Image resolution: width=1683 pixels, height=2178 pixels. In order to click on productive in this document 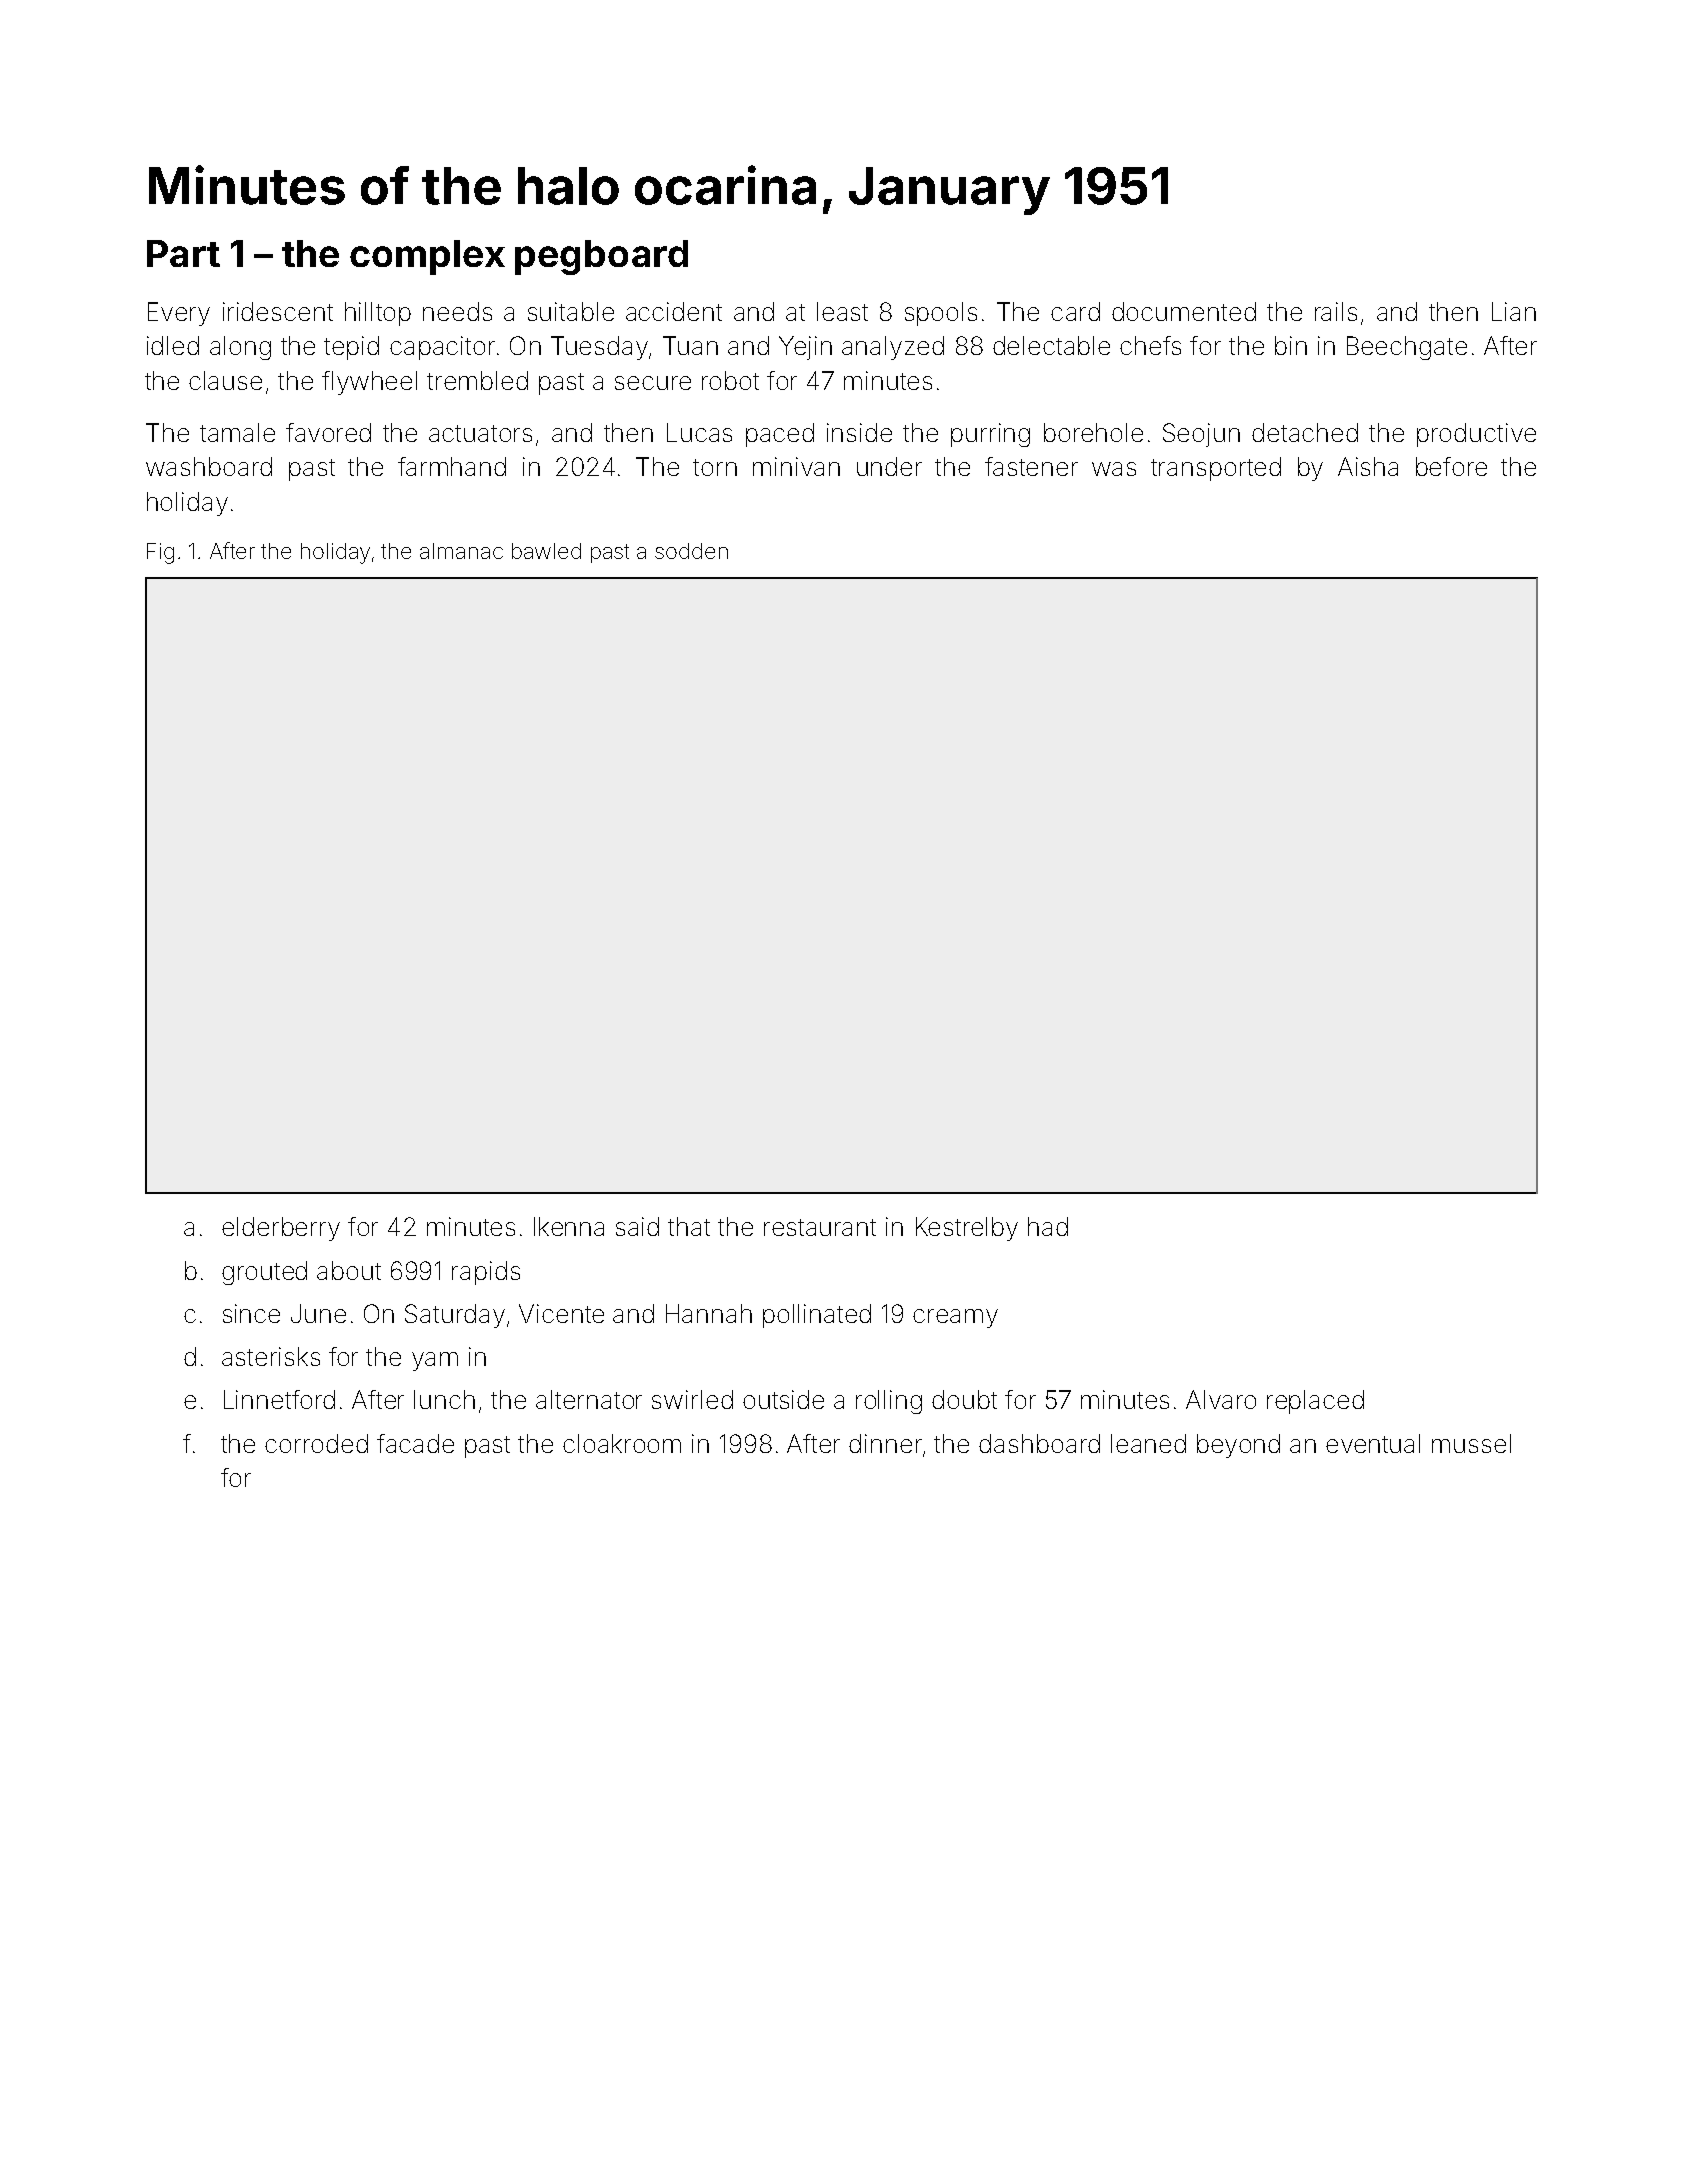, I will do `click(1476, 435)`.
